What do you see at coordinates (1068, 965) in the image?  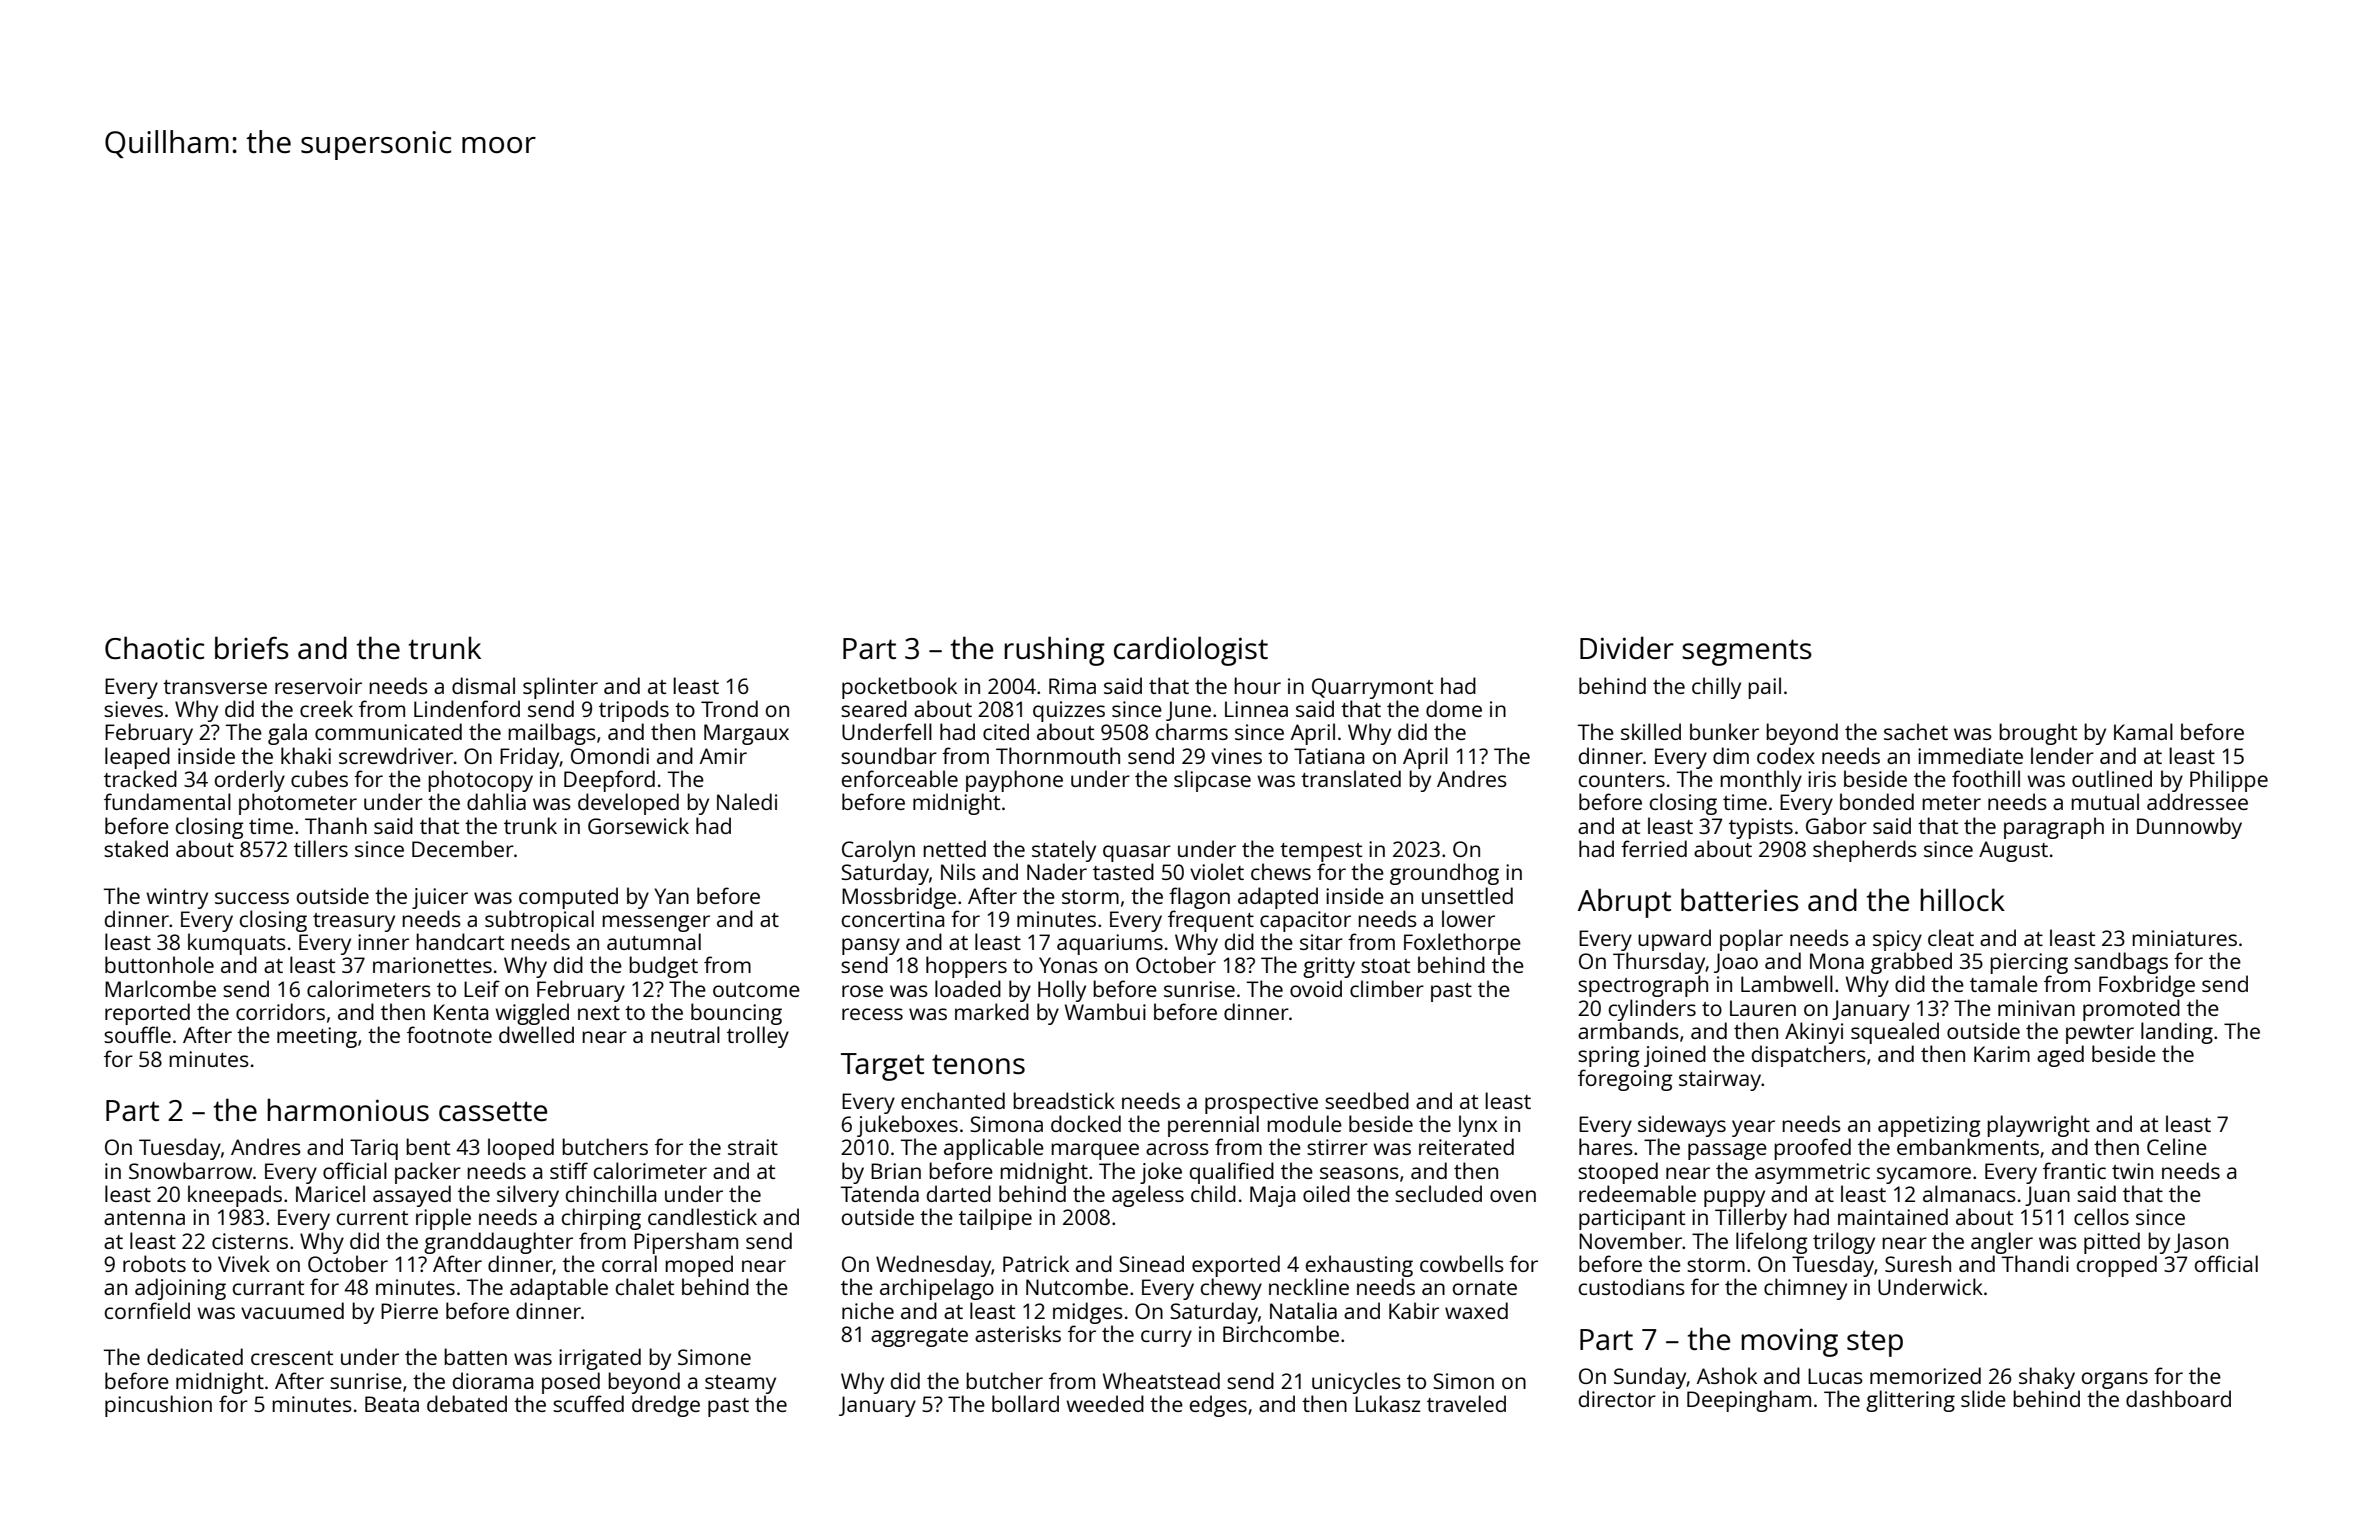 I see `Yonas` at bounding box center [1068, 965].
